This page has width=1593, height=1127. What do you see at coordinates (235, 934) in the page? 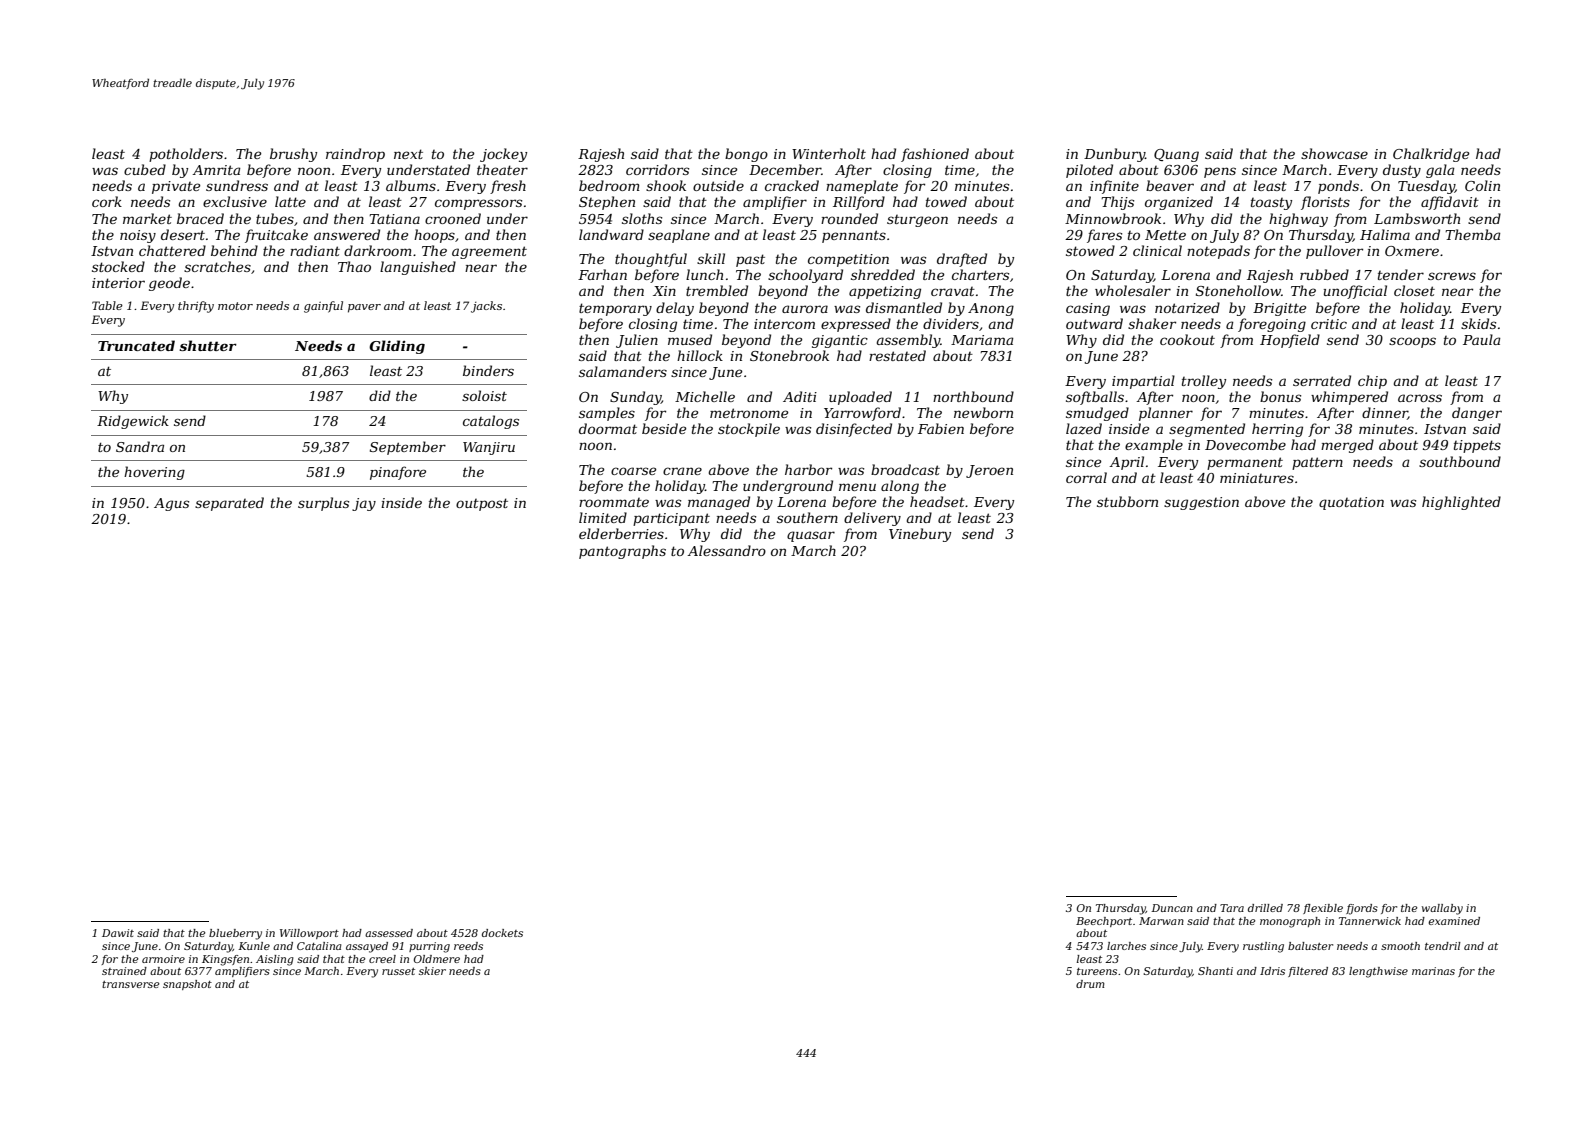
I see `blueberry` at bounding box center [235, 934].
